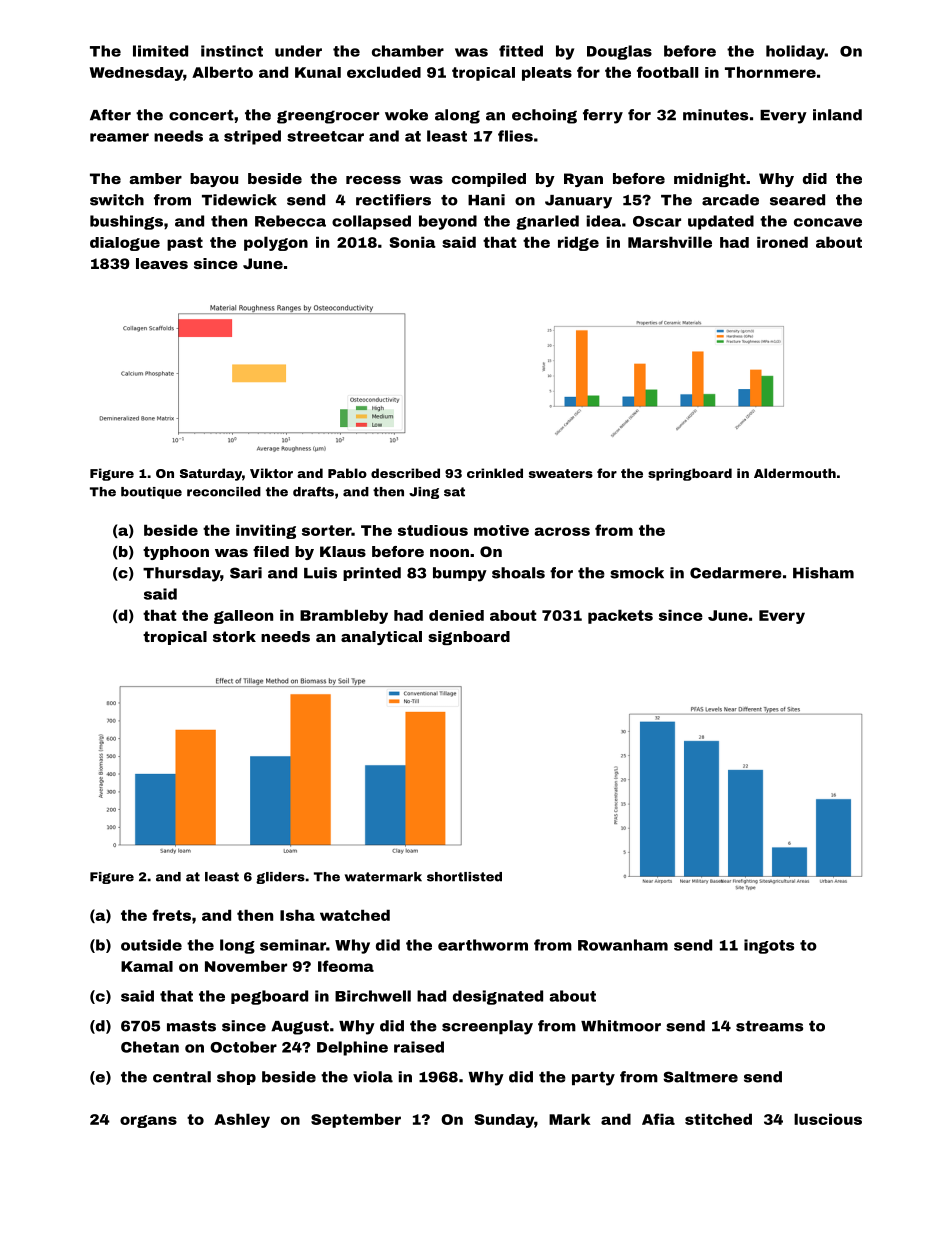 This screenshot has width=952, height=1233. I want to click on Douglas, so click(619, 52).
